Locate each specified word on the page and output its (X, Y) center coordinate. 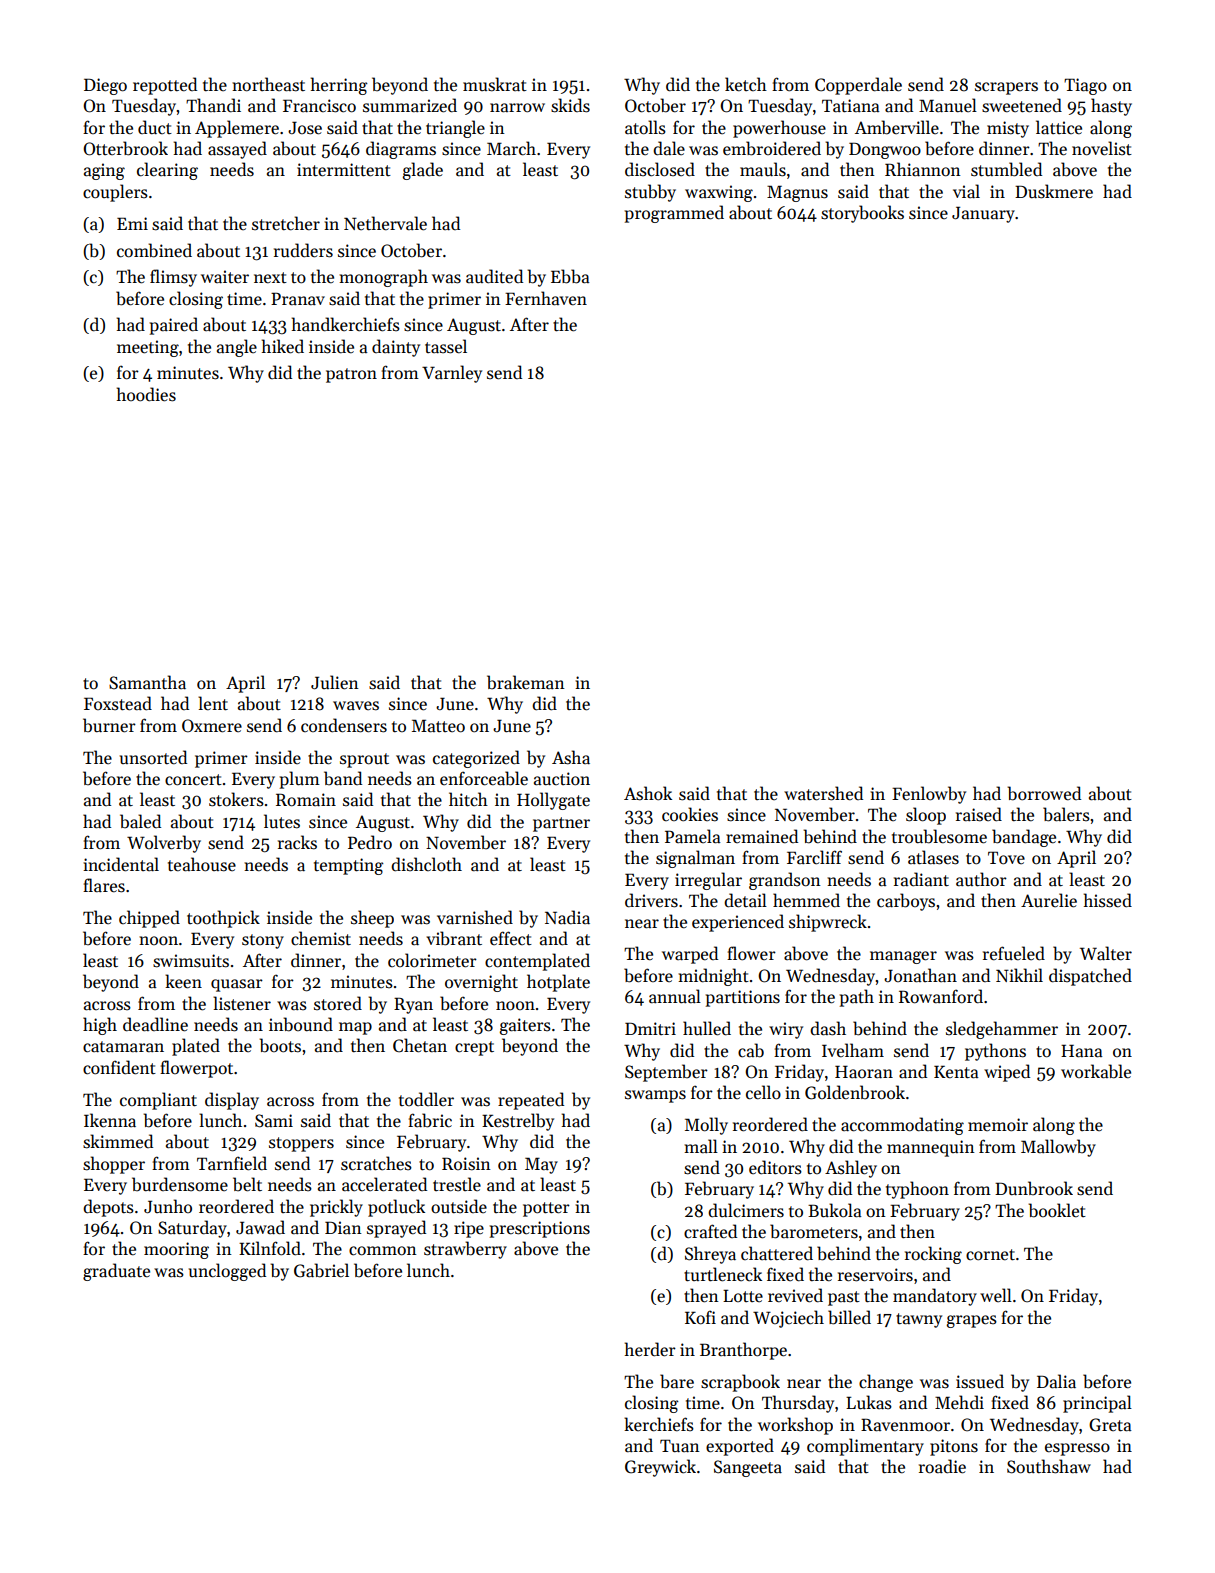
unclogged (227, 1272)
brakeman (526, 682)
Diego (105, 86)
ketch (746, 84)
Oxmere (212, 726)
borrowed (1044, 793)
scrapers (1006, 88)
